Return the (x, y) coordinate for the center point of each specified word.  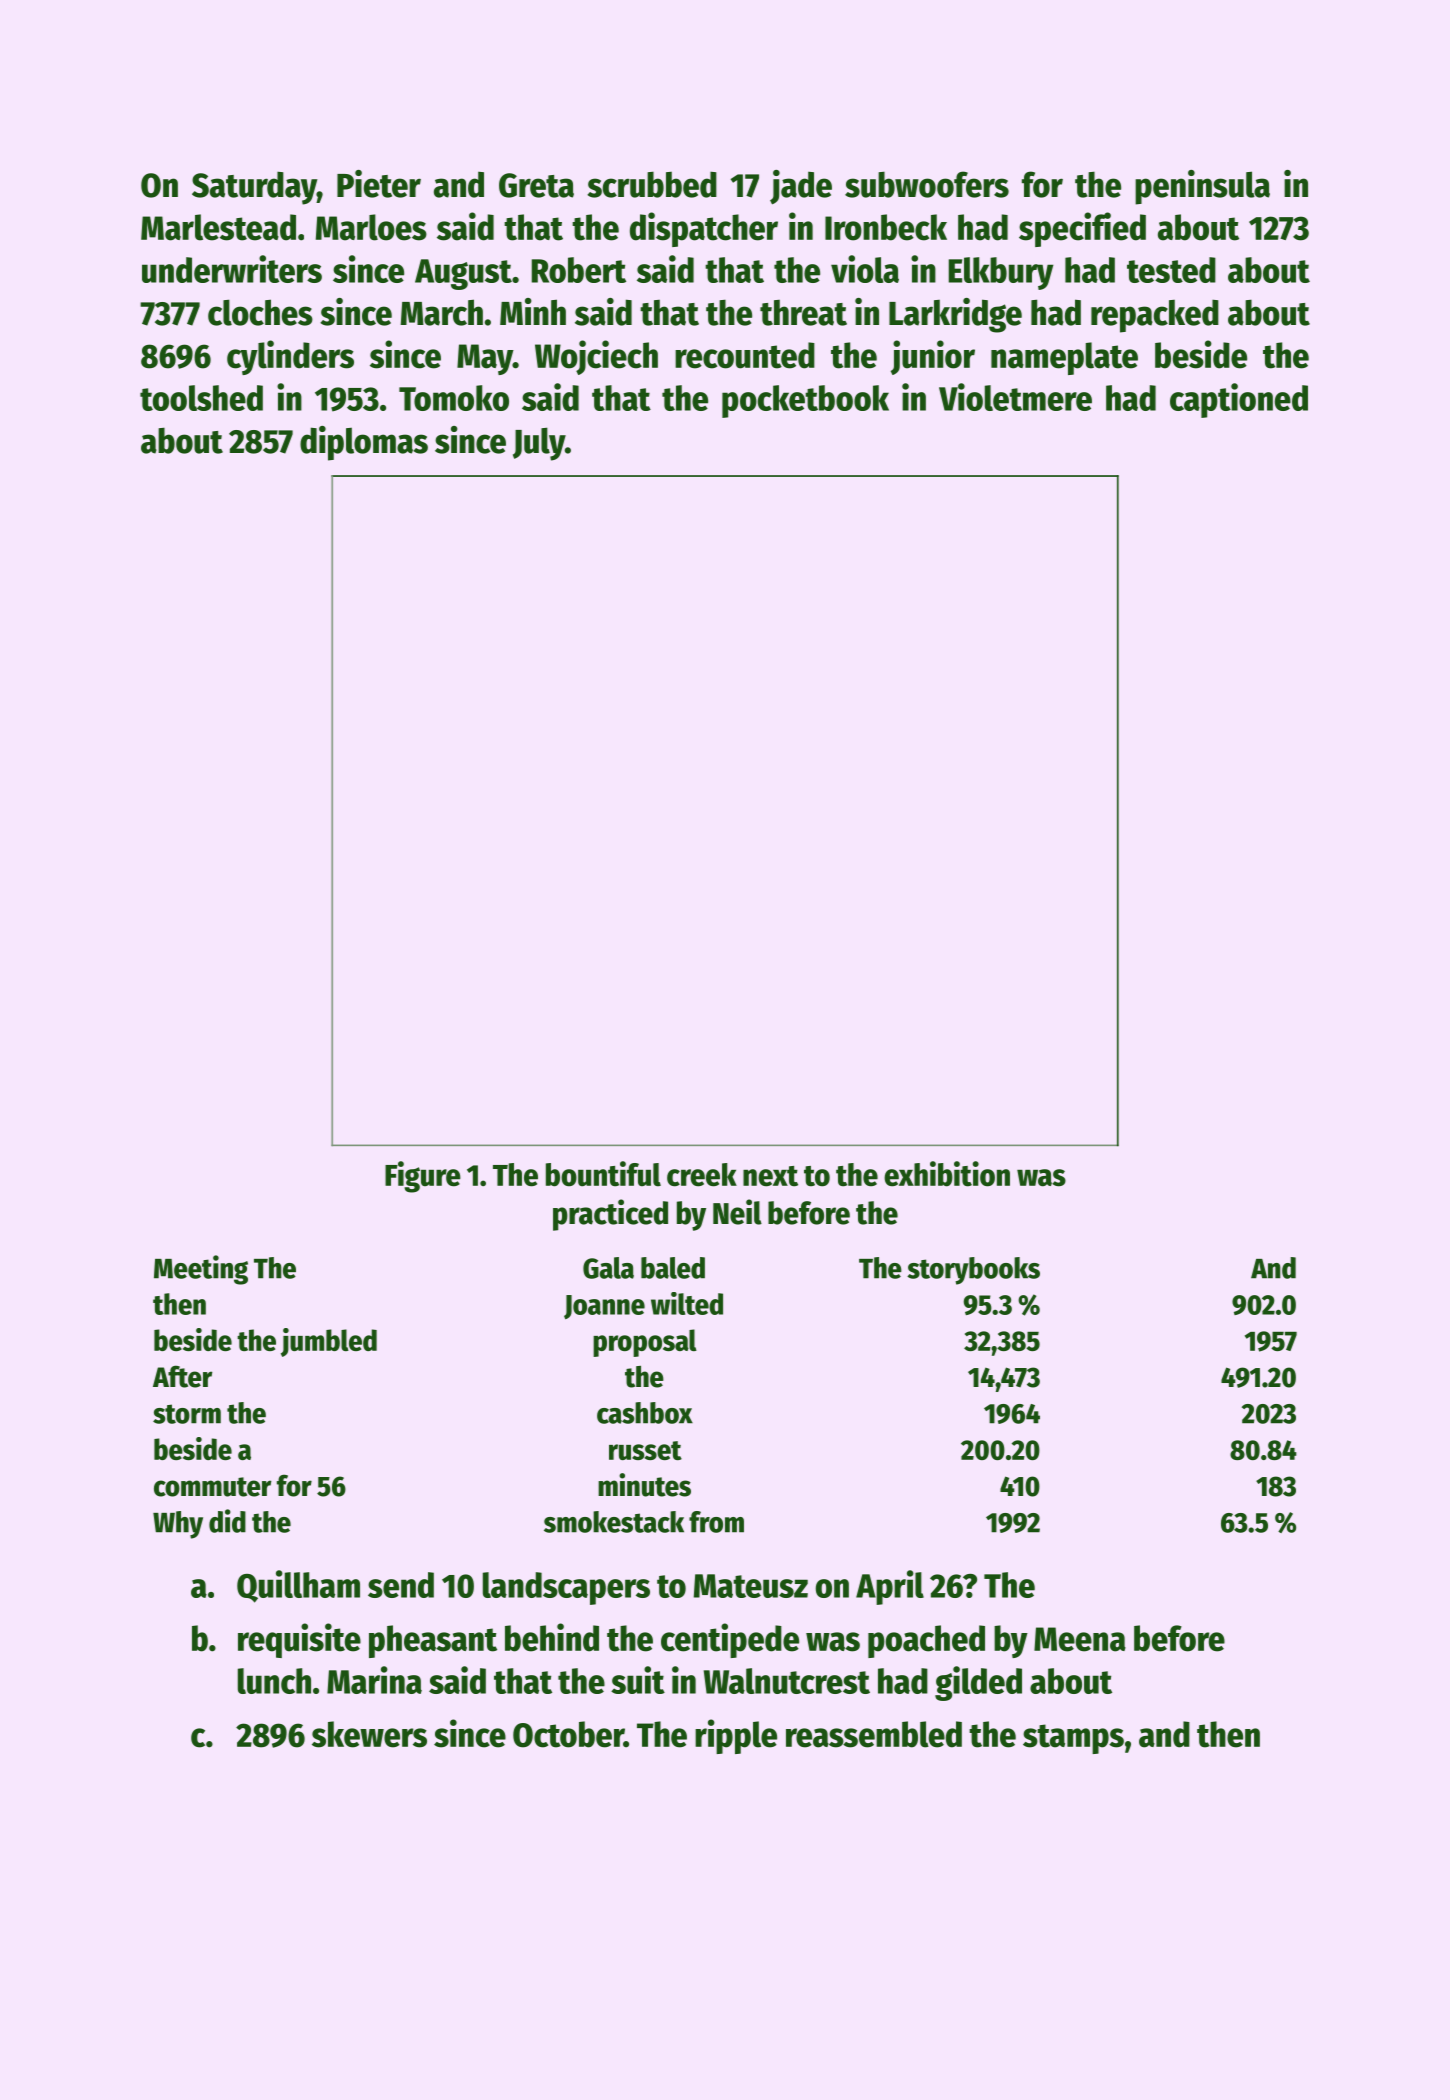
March (441, 312)
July (539, 444)
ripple (736, 1736)
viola (865, 269)
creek (702, 1175)
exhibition (947, 1174)
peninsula (1202, 187)
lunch (274, 1681)
